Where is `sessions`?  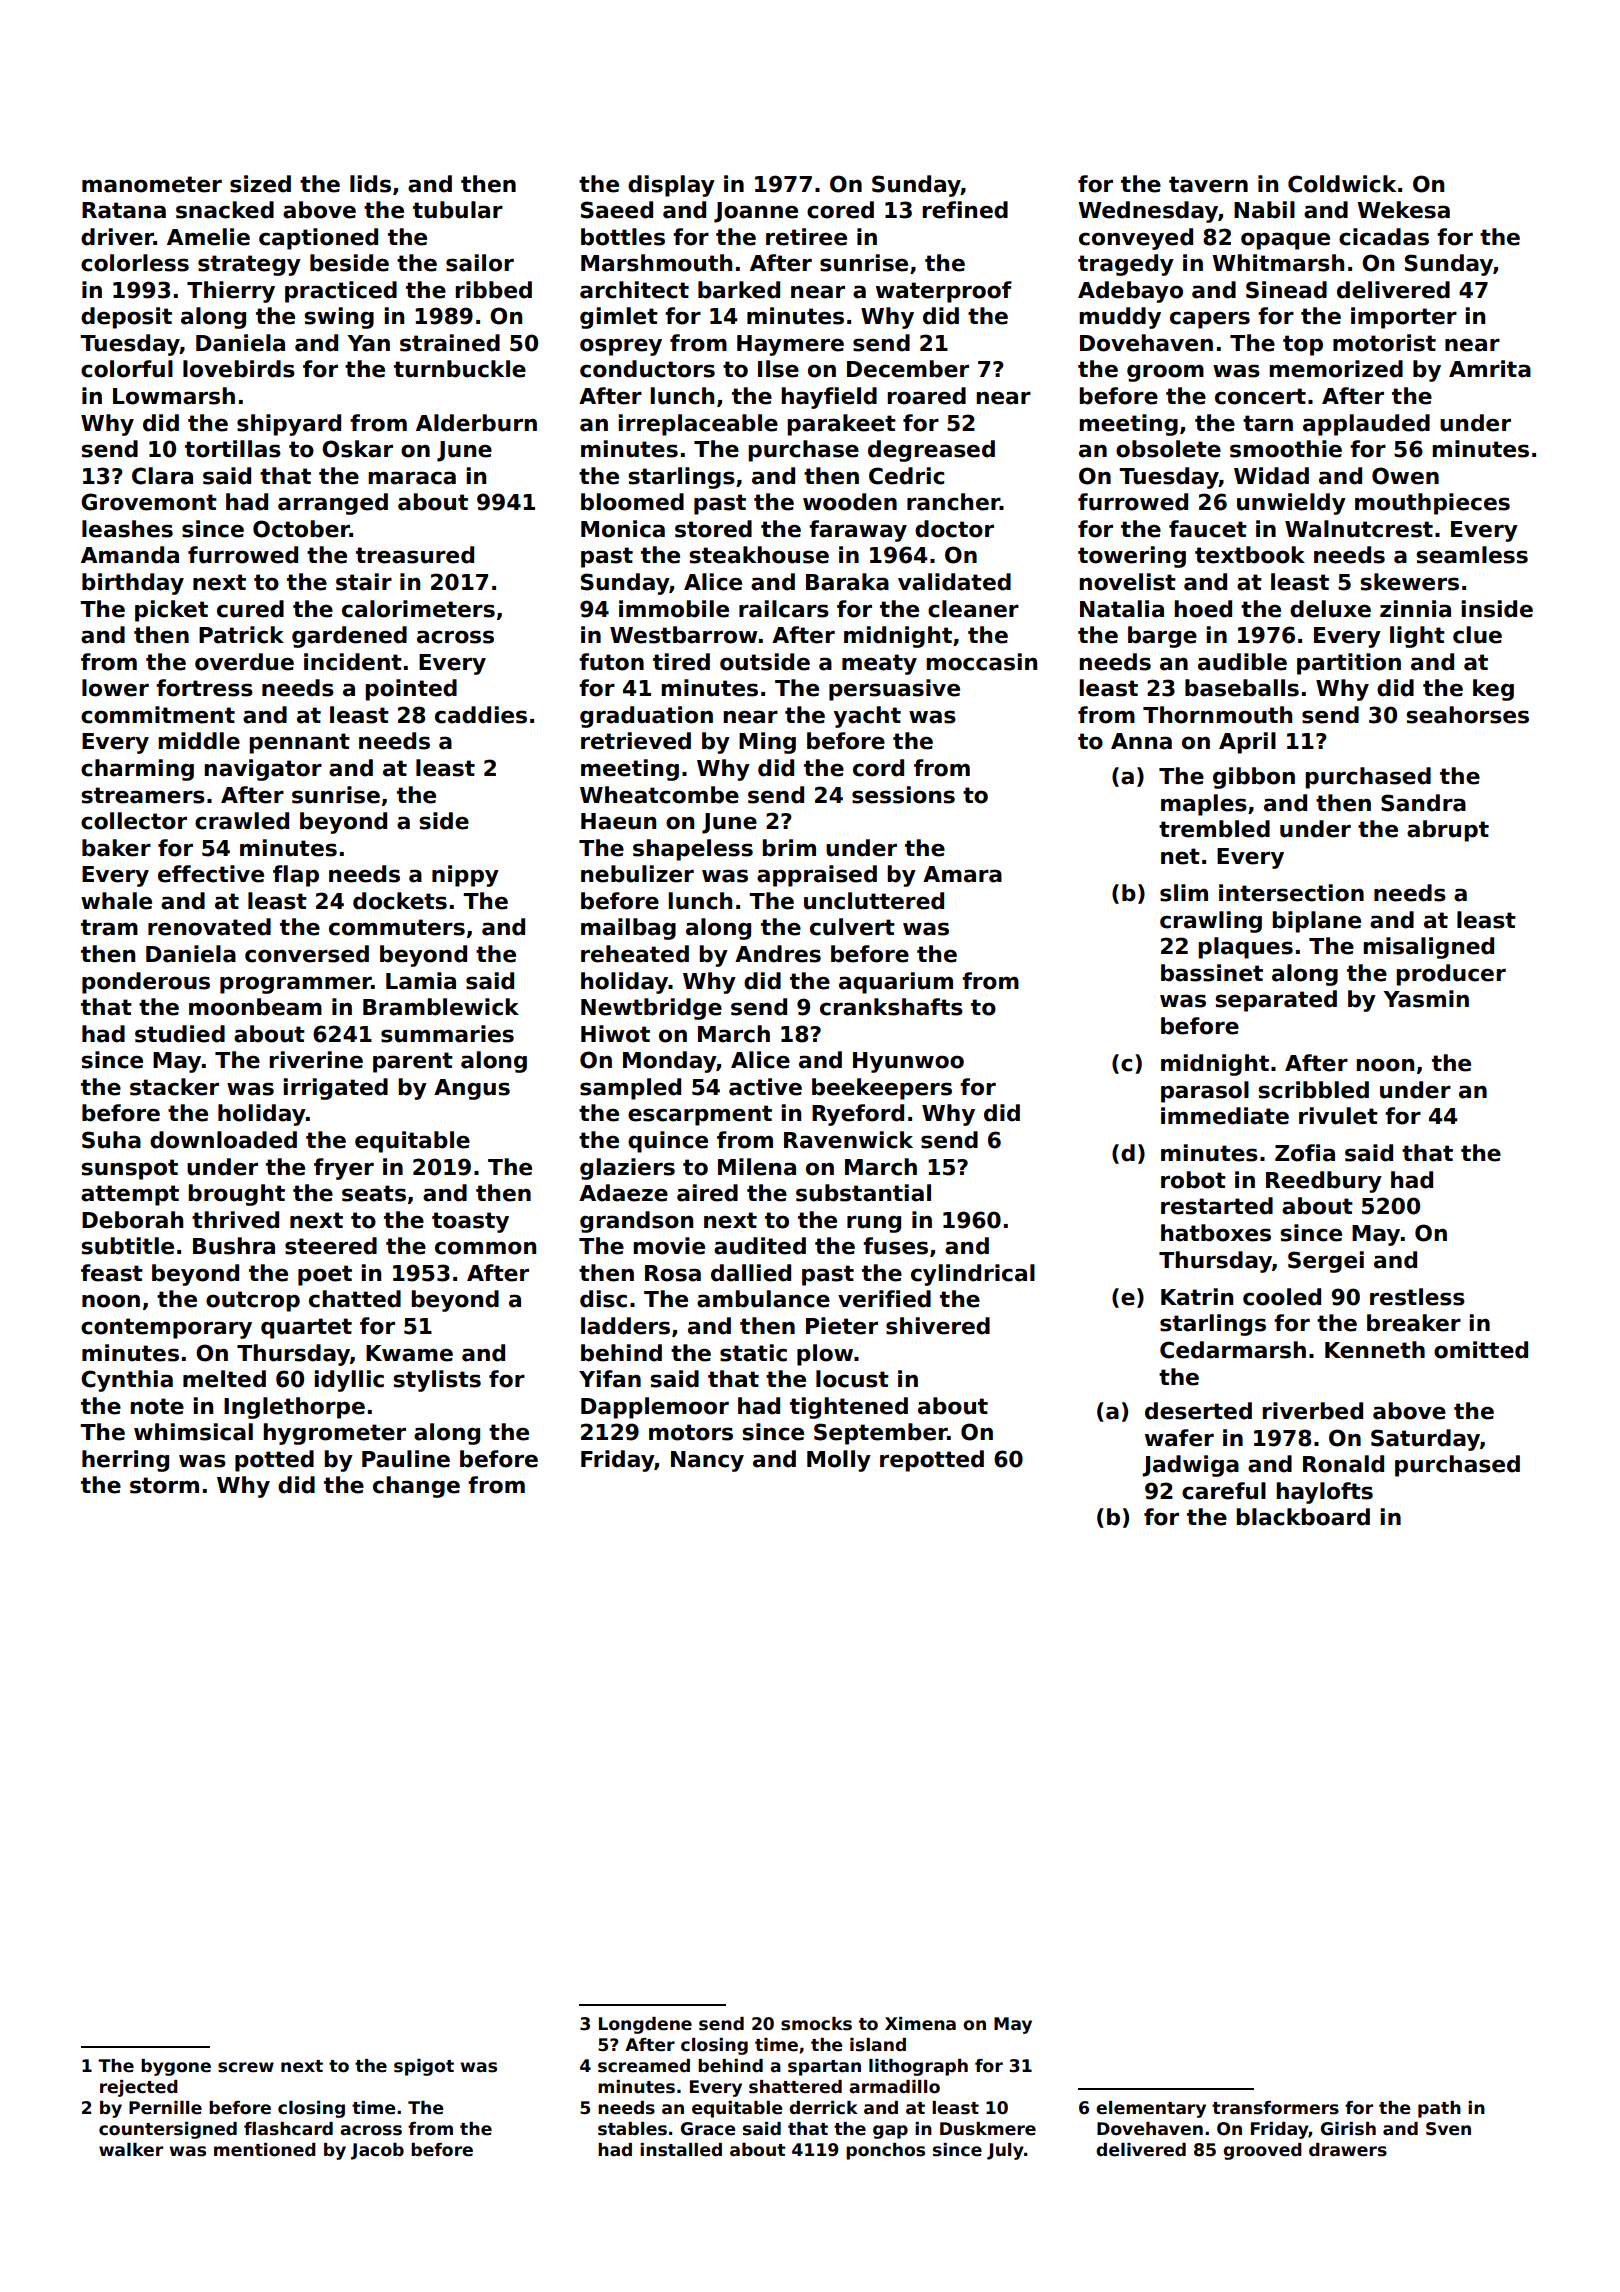 sessions is located at coordinates (903, 795).
